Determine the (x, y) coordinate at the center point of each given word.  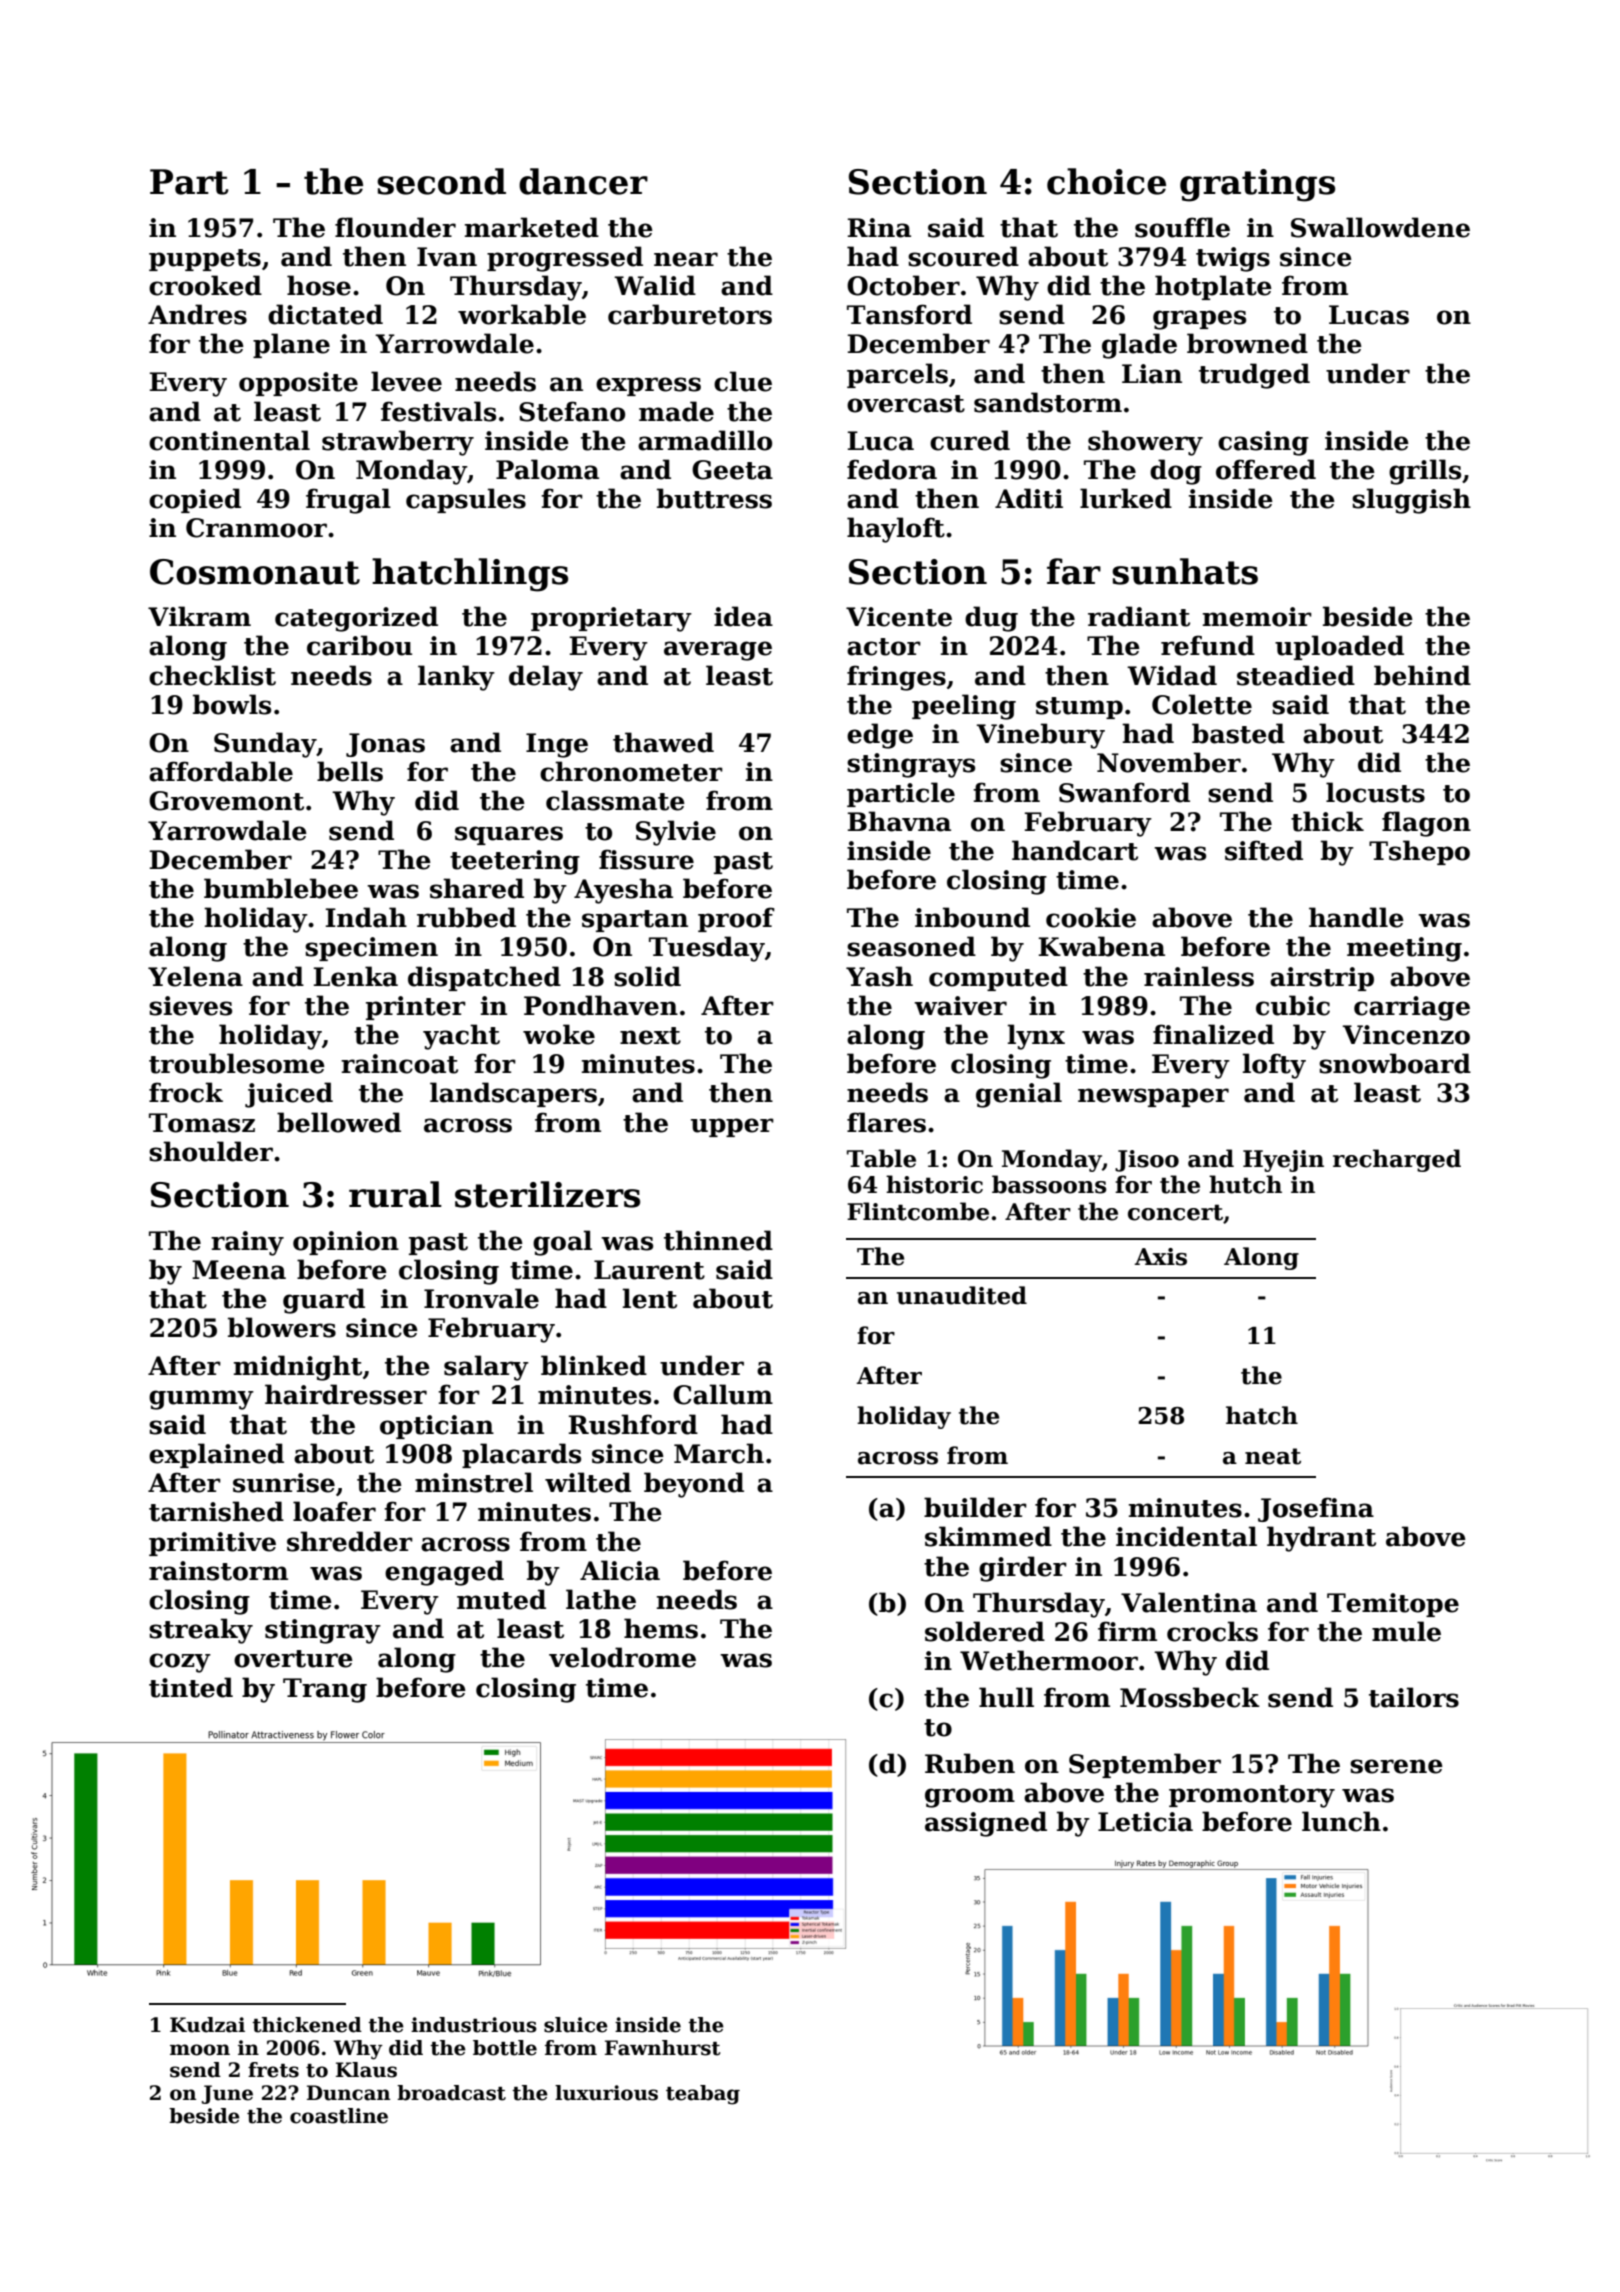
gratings (1257, 185)
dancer (583, 181)
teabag (703, 2095)
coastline (339, 2116)
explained (216, 1455)
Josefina (1316, 1509)
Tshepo (1419, 852)
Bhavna (899, 821)
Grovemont (226, 801)
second (441, 181)
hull (1006, 1697)
